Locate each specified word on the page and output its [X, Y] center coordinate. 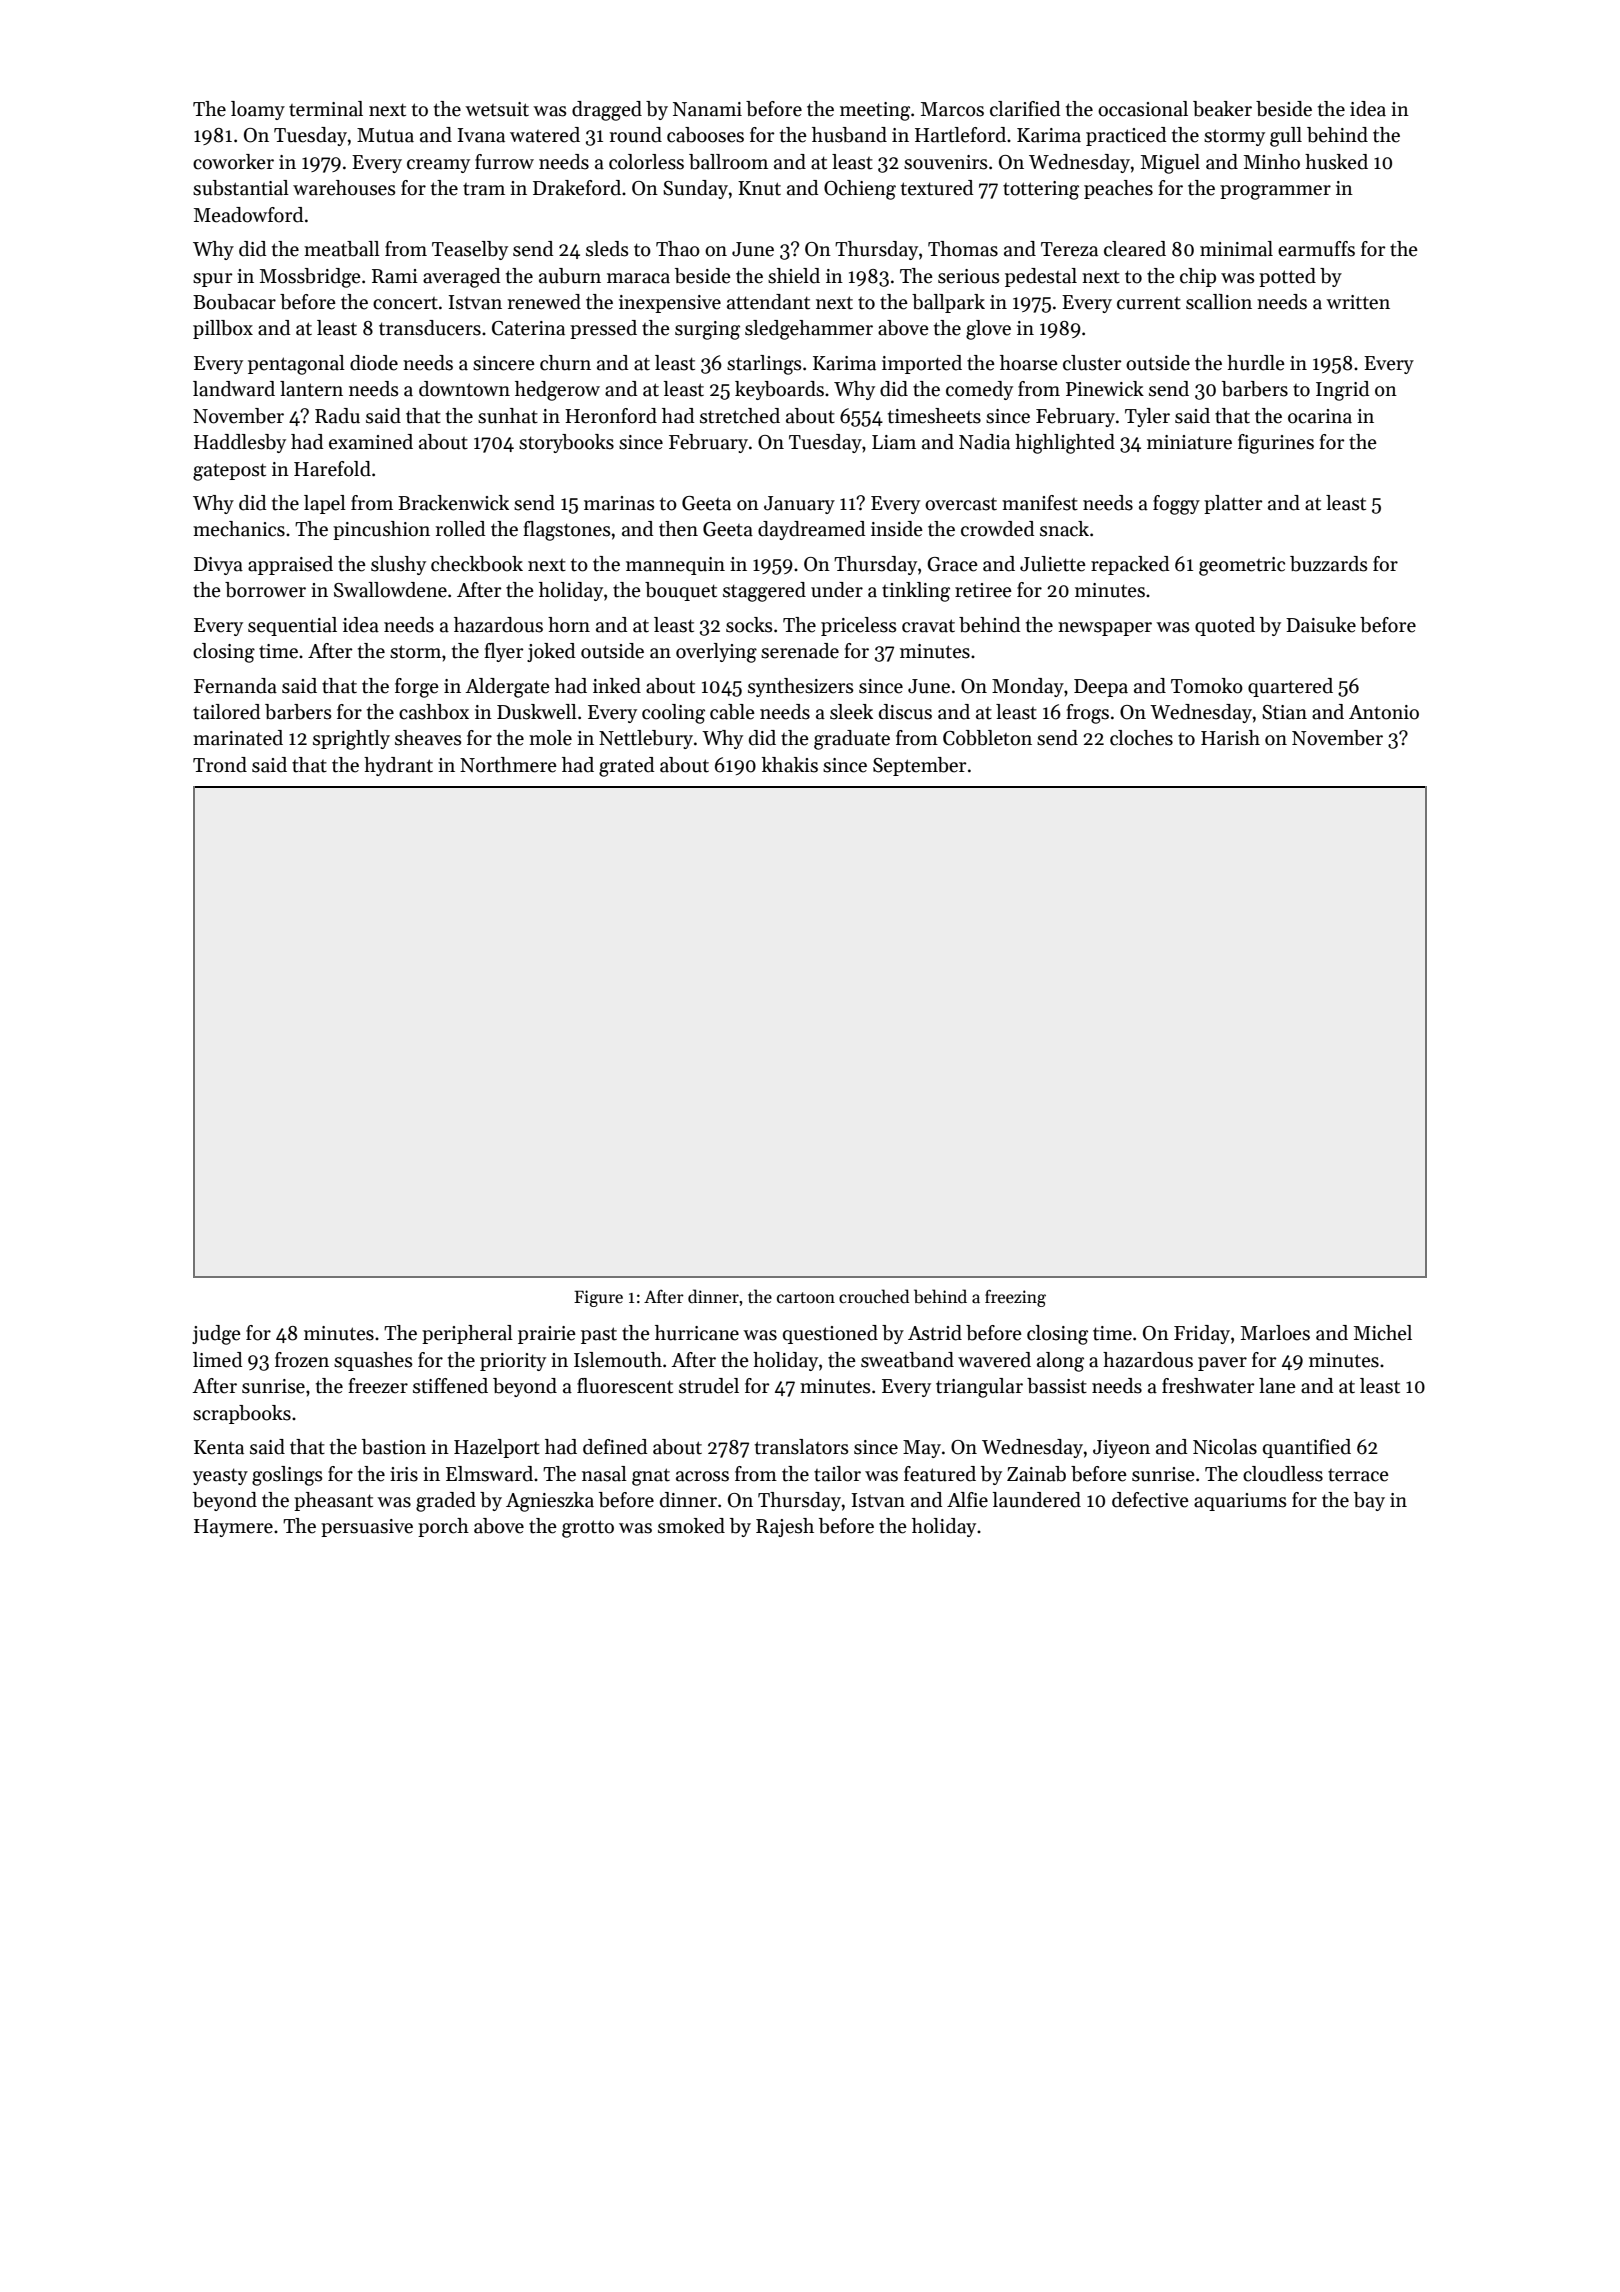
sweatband [907, 1360]
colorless [646, 162]
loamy [258, 110]
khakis [790, 765]
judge [216, 1335]
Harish [1230, 738]
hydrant [398, 766]
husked [1336, 162]
